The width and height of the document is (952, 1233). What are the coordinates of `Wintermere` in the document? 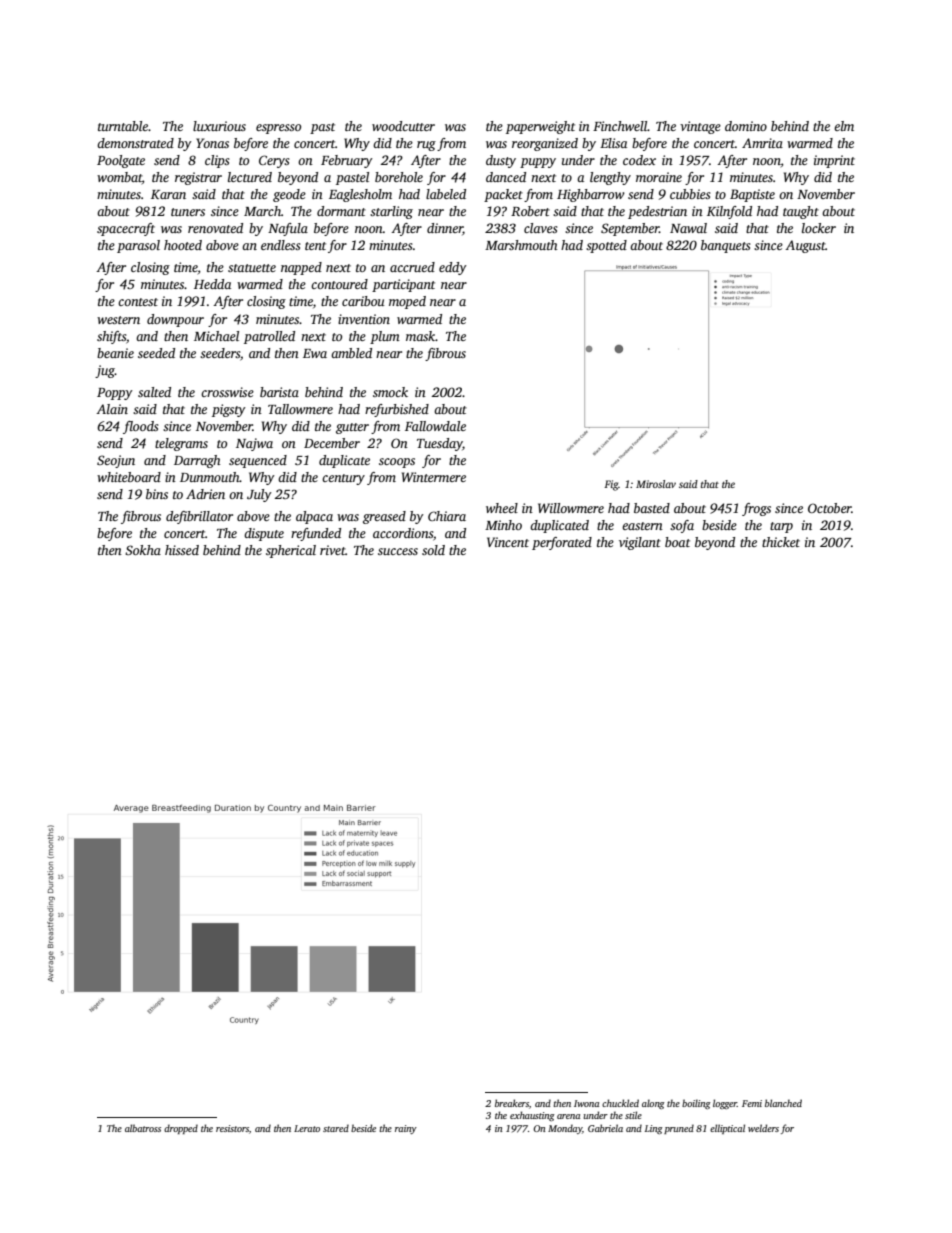 It's located at (434, 477).
